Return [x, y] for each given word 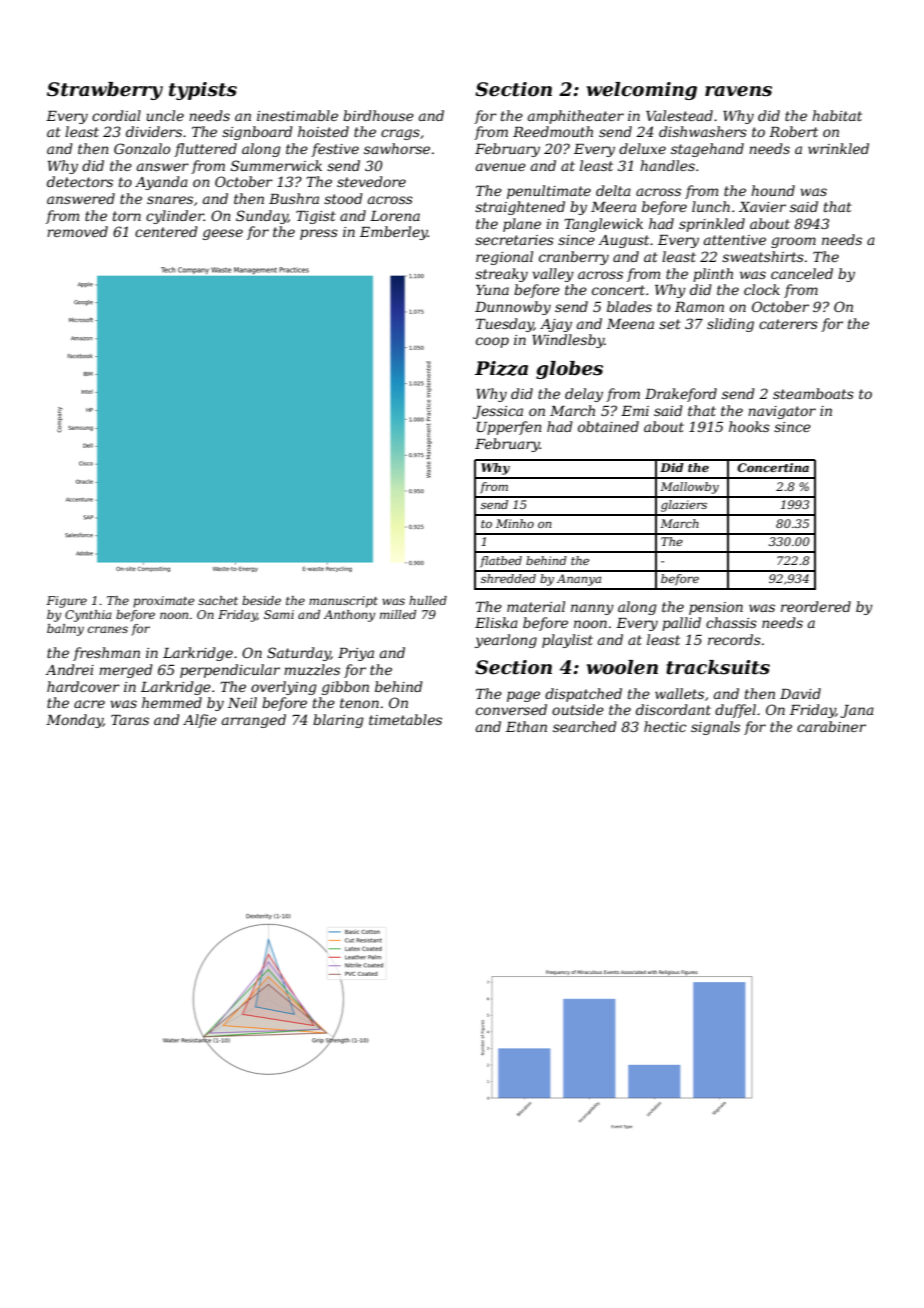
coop [492, 342]
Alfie [200, 721]
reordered [816, 606]
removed [77, 231]
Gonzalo [142, 149]
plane [522, 225]
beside [261, 600]
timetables [405, 719]
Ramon [699, 307]
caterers [788, 324]
